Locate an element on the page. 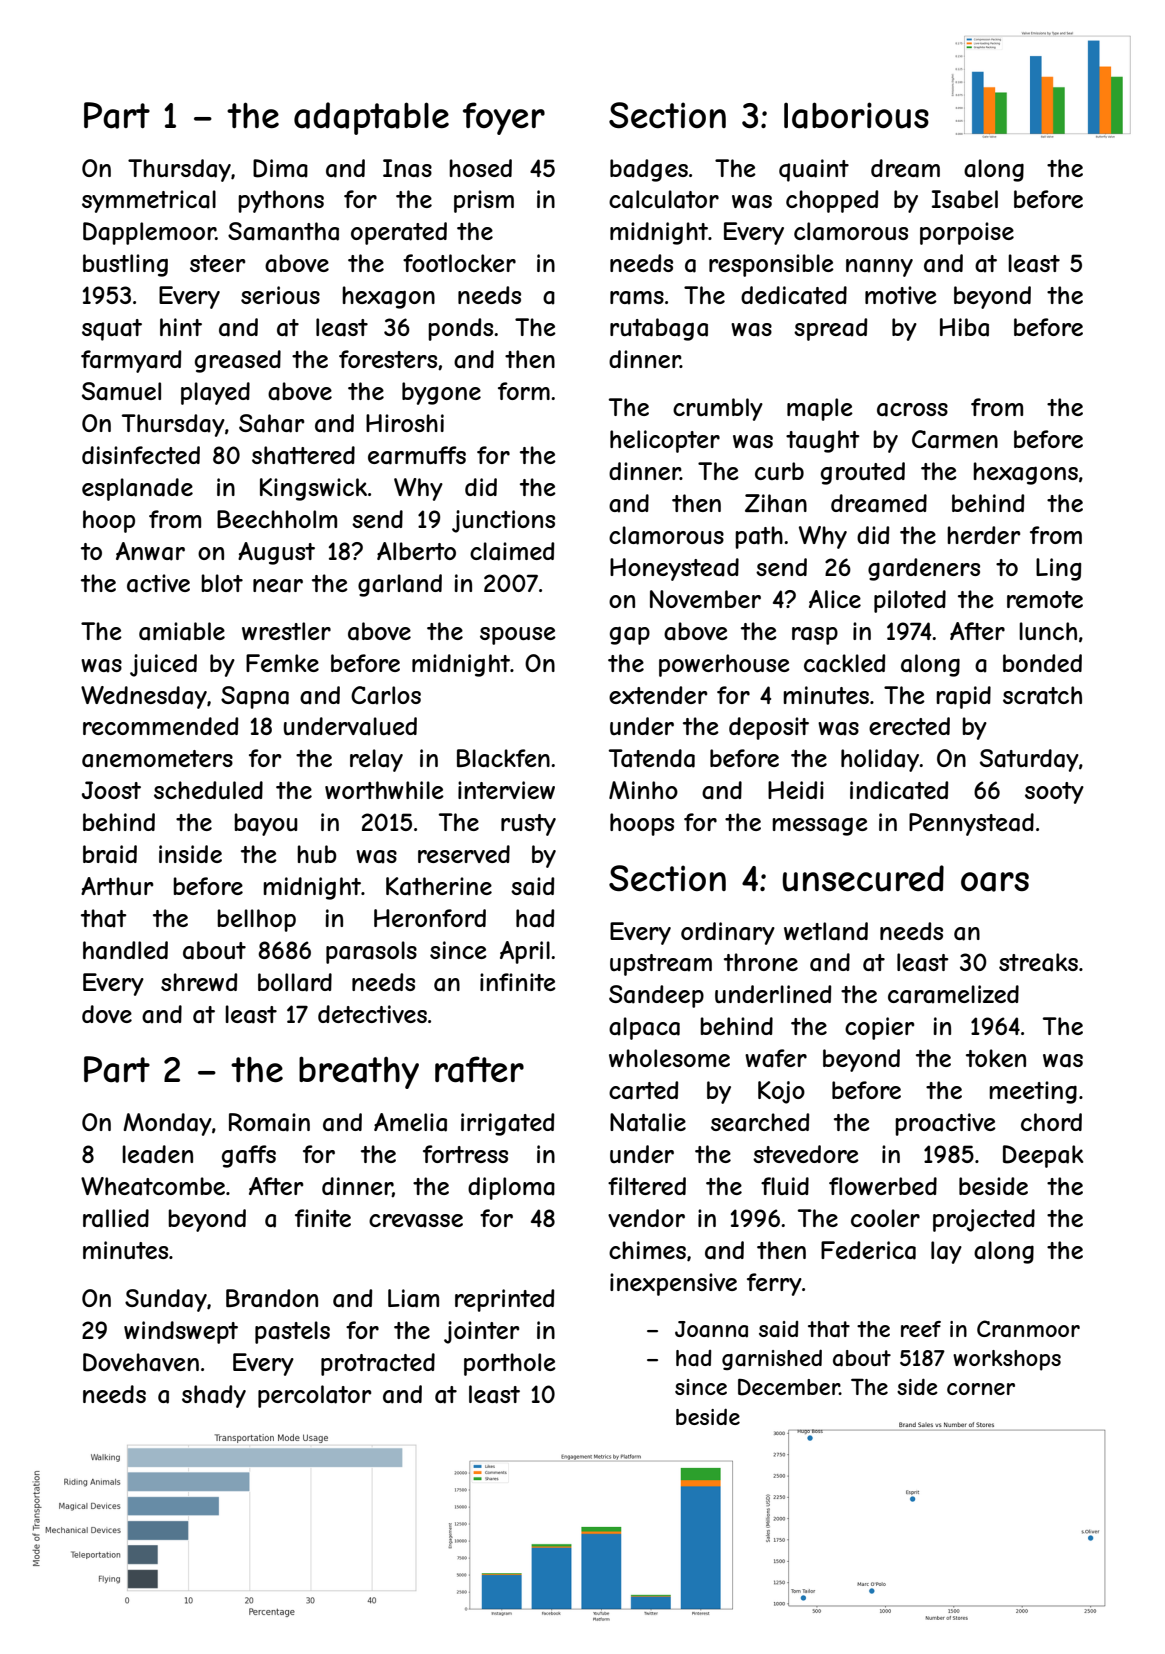 This image has height=1654, width=1165. junctions is located at coordinates (503, 521).
